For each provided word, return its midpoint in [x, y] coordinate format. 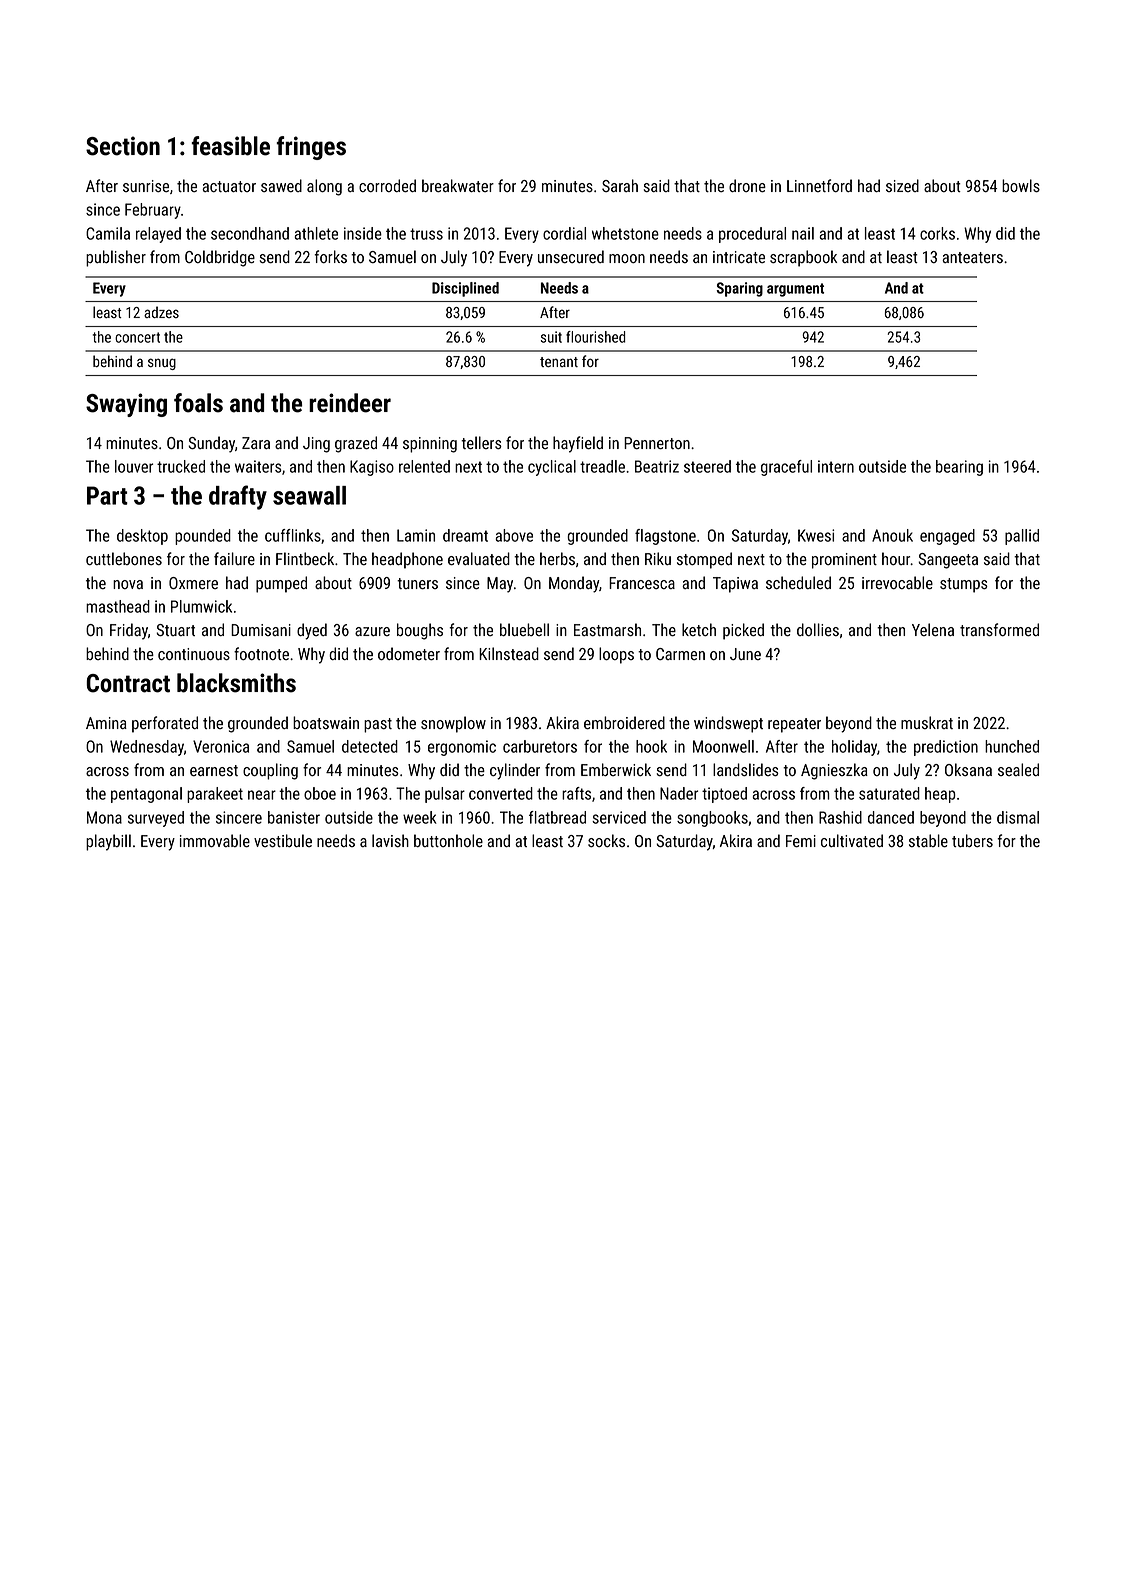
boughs [420, 631]
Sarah [620, 185]
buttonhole [448, 841]
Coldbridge [220, 258]
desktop [142, 537]
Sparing [740, 289]
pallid [1022, 537]
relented [424, 466]
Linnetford [819, 185]
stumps [964, 585]
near [262, 795]
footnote [261, 653]
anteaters [972, 258]
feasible [230, 146]
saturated [889, 793]
